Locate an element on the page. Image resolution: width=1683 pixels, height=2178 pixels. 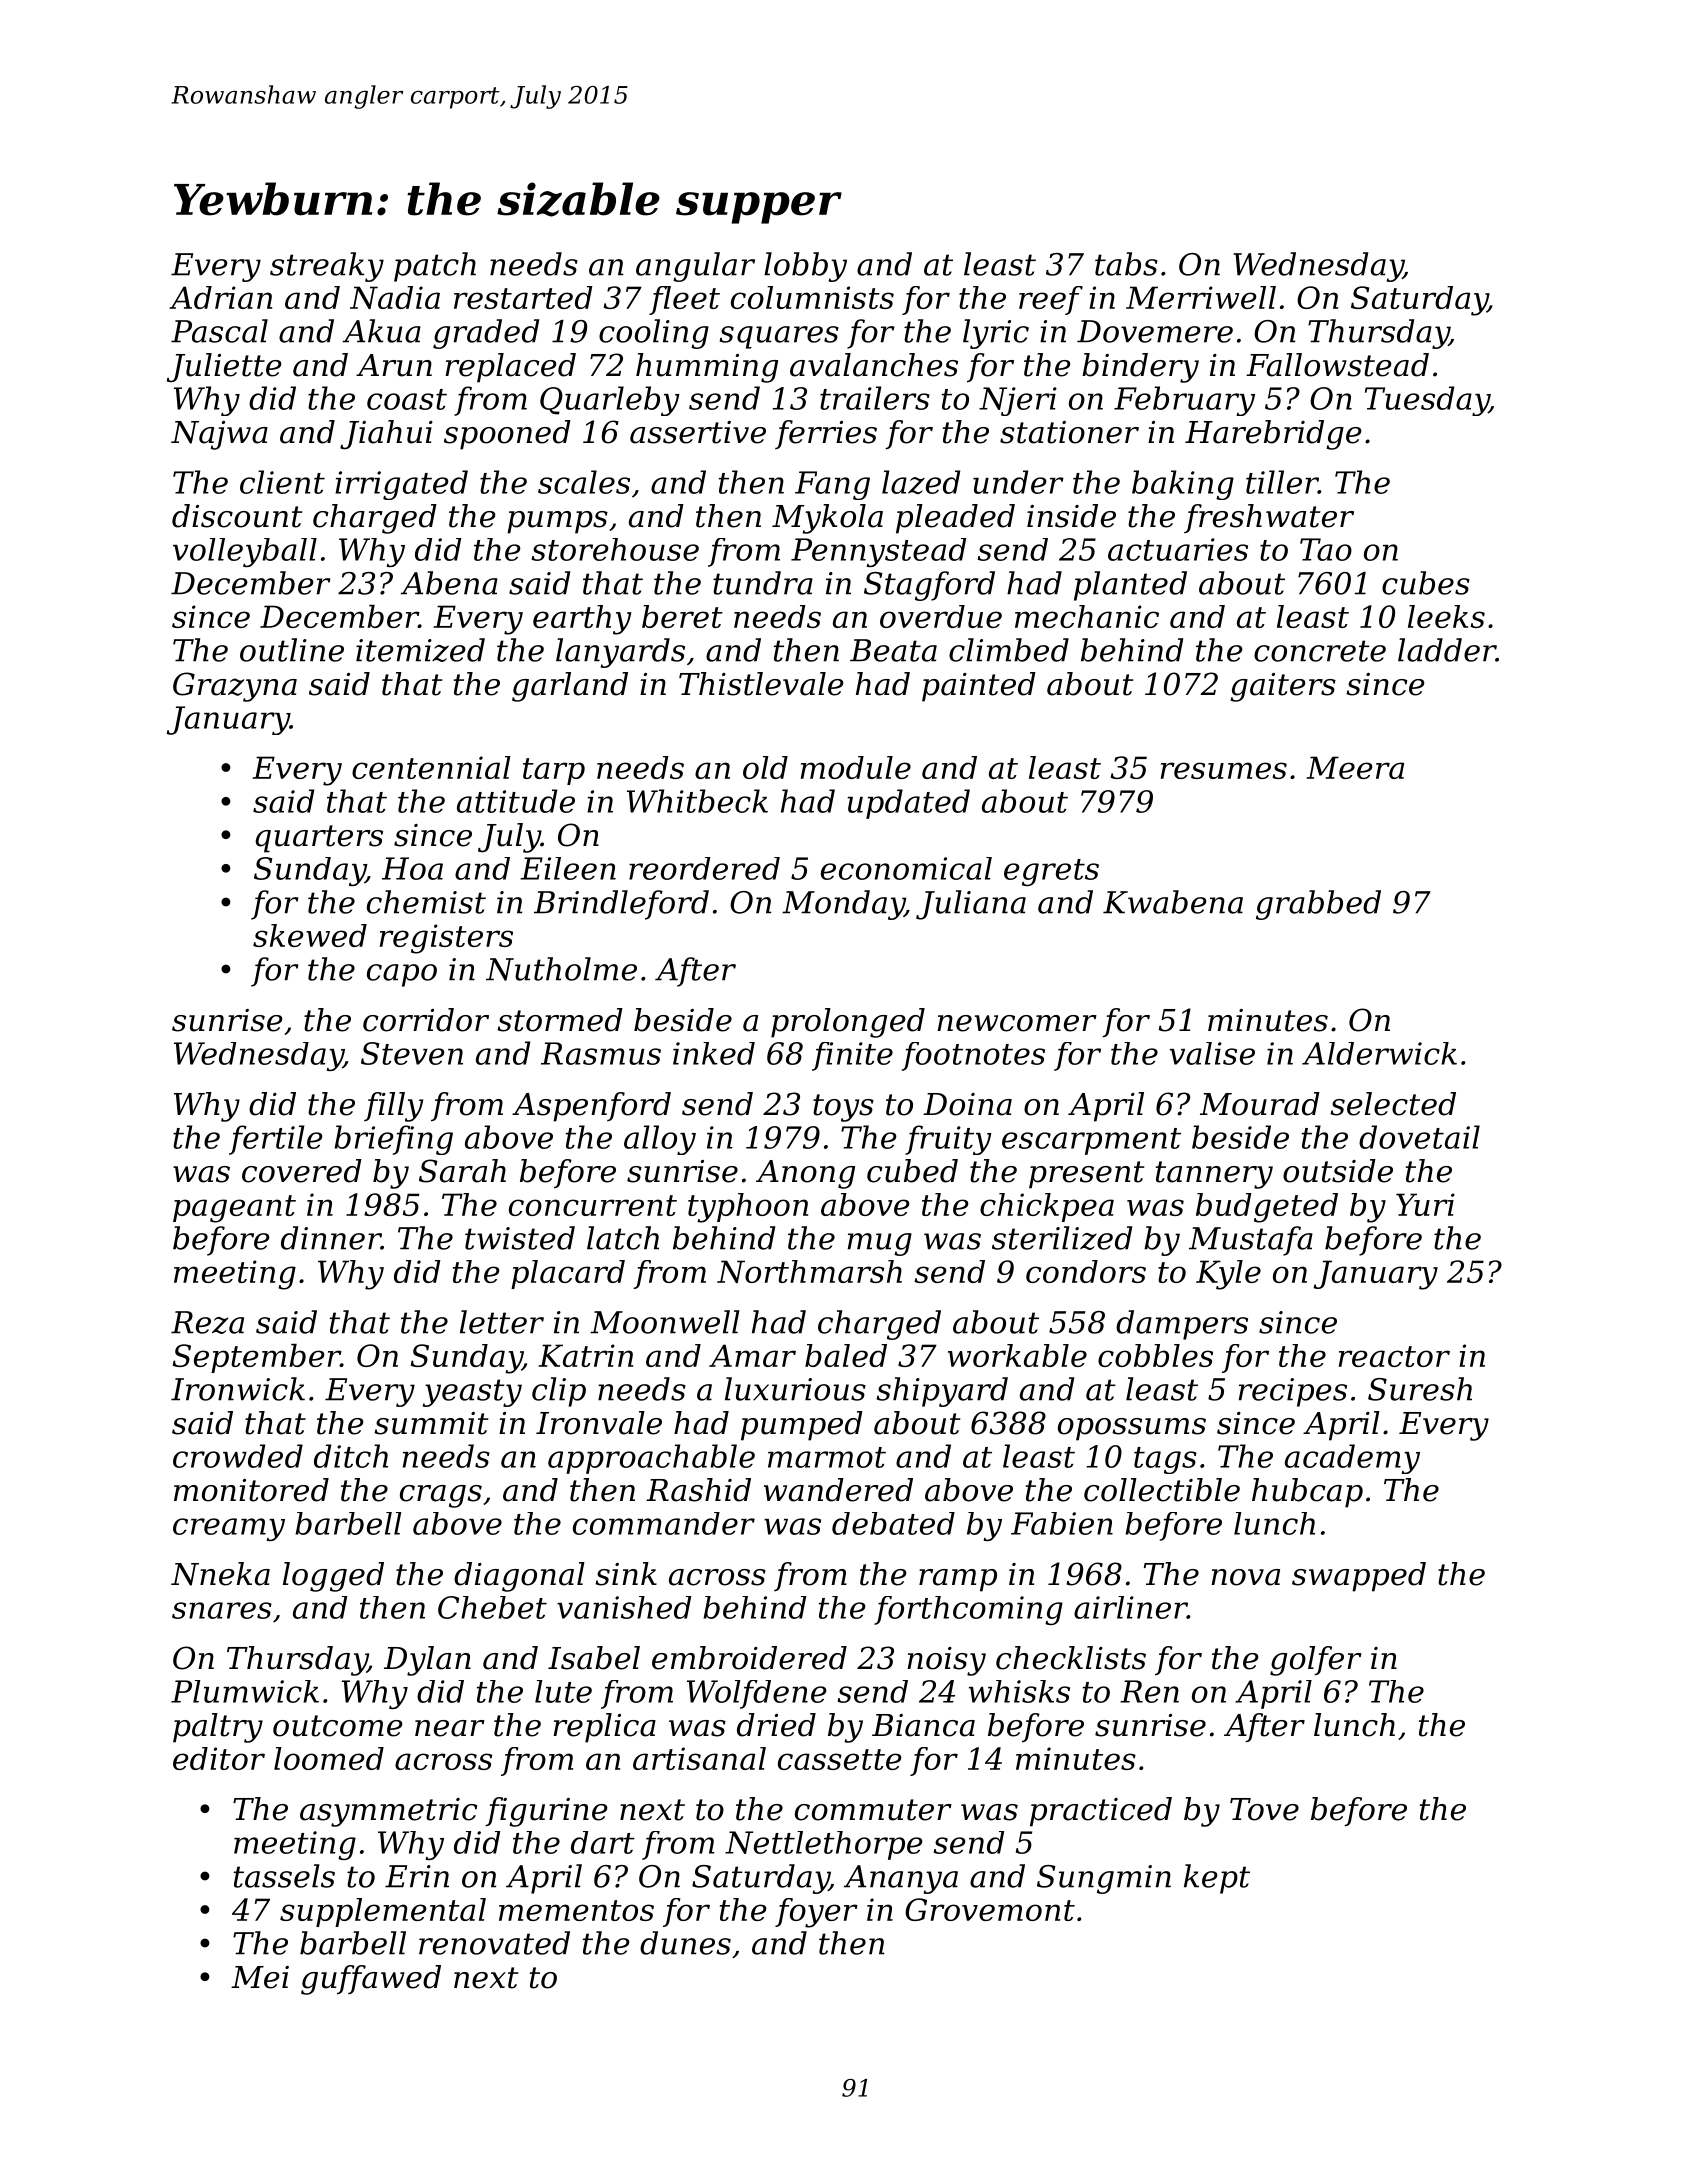
filly is located at coordinates (393, 1107).
